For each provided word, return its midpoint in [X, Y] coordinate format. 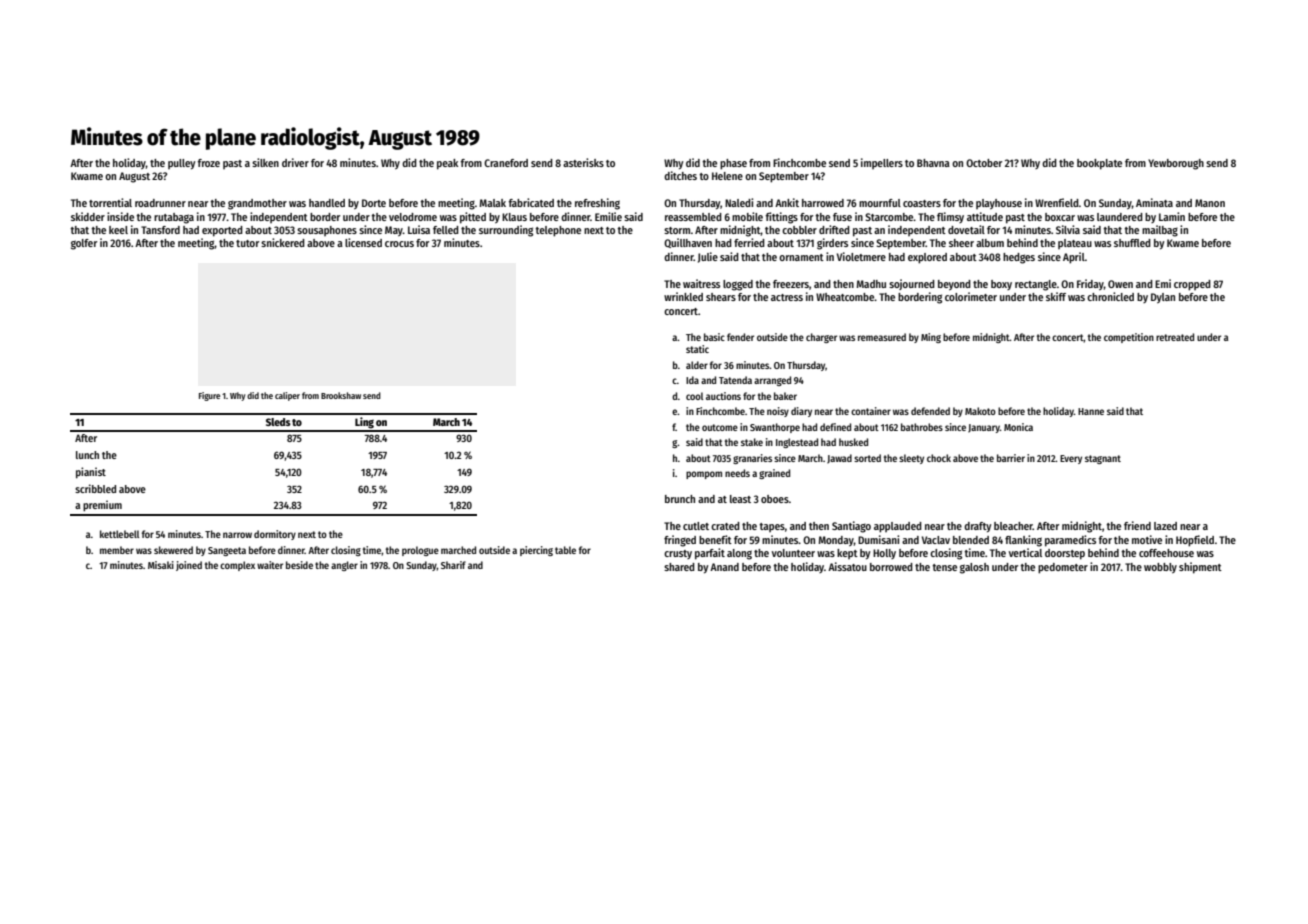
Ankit [787, 202]
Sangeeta [227, 551]
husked [853, 442]
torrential [110, 202]
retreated [1175, 337]
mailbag [1160, 231]
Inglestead [797, 443]
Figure [209, 396]
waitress [701, 283]
